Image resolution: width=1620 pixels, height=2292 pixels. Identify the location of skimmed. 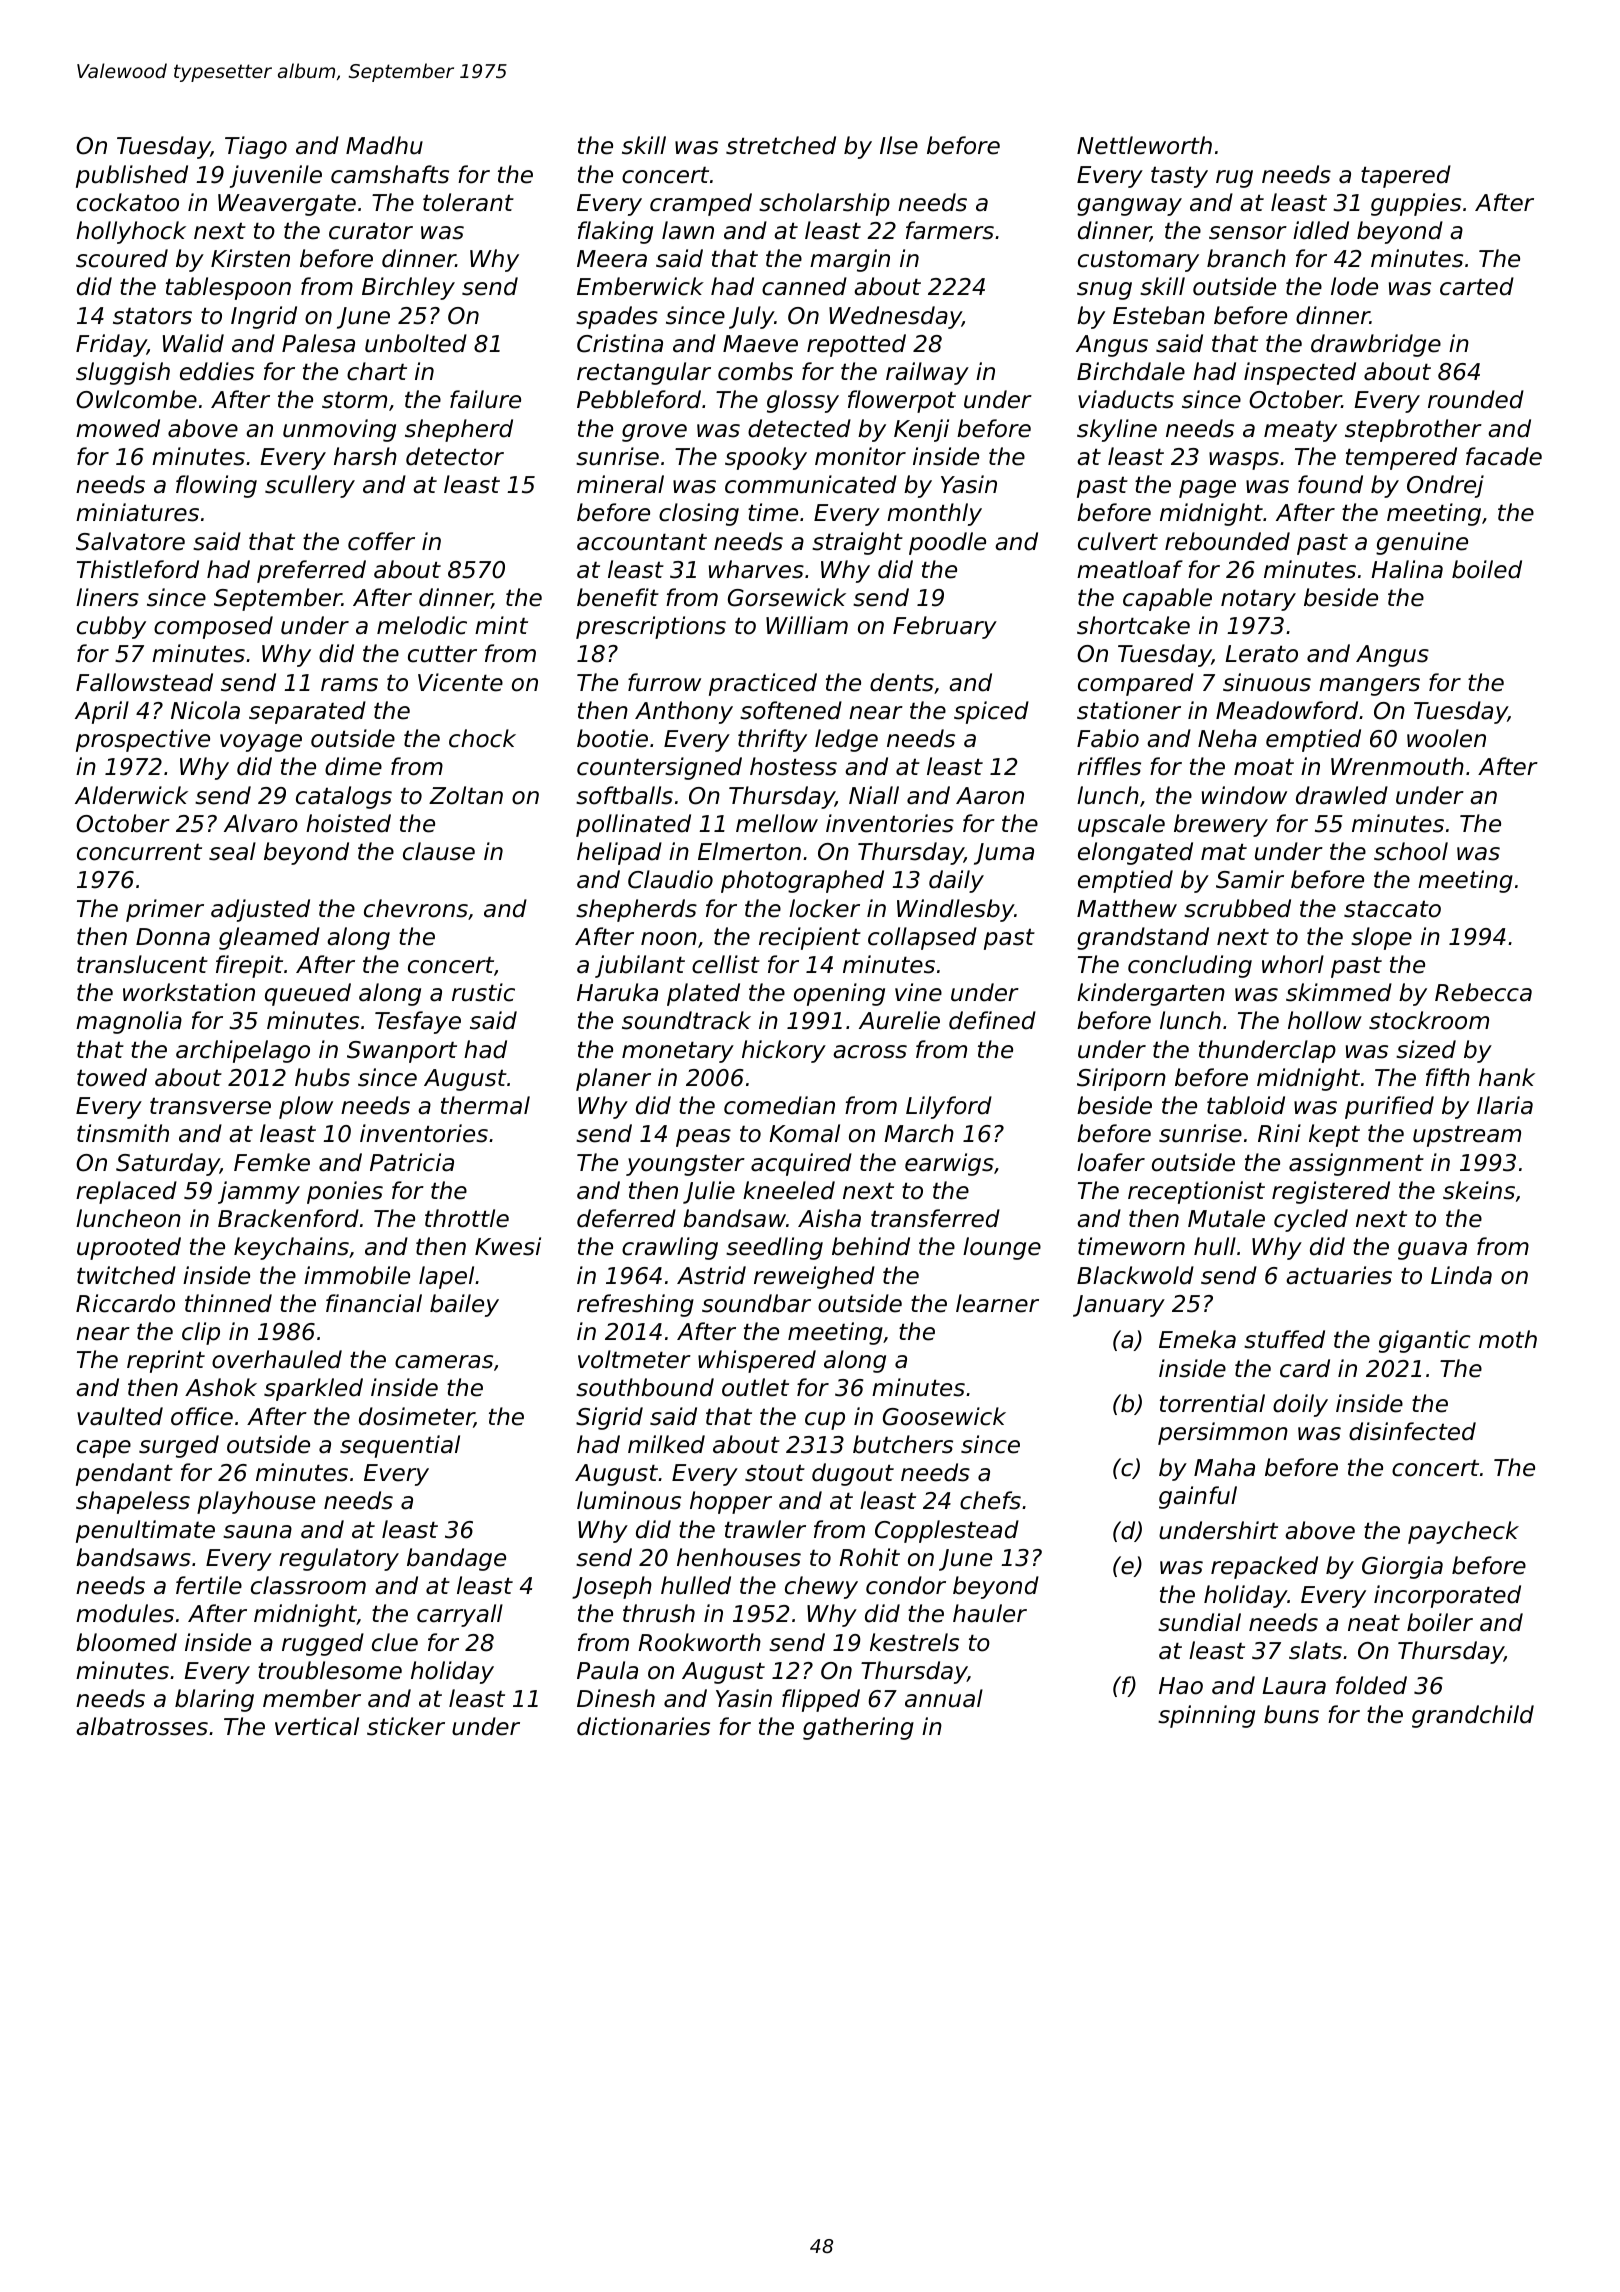
(1339, 992).
